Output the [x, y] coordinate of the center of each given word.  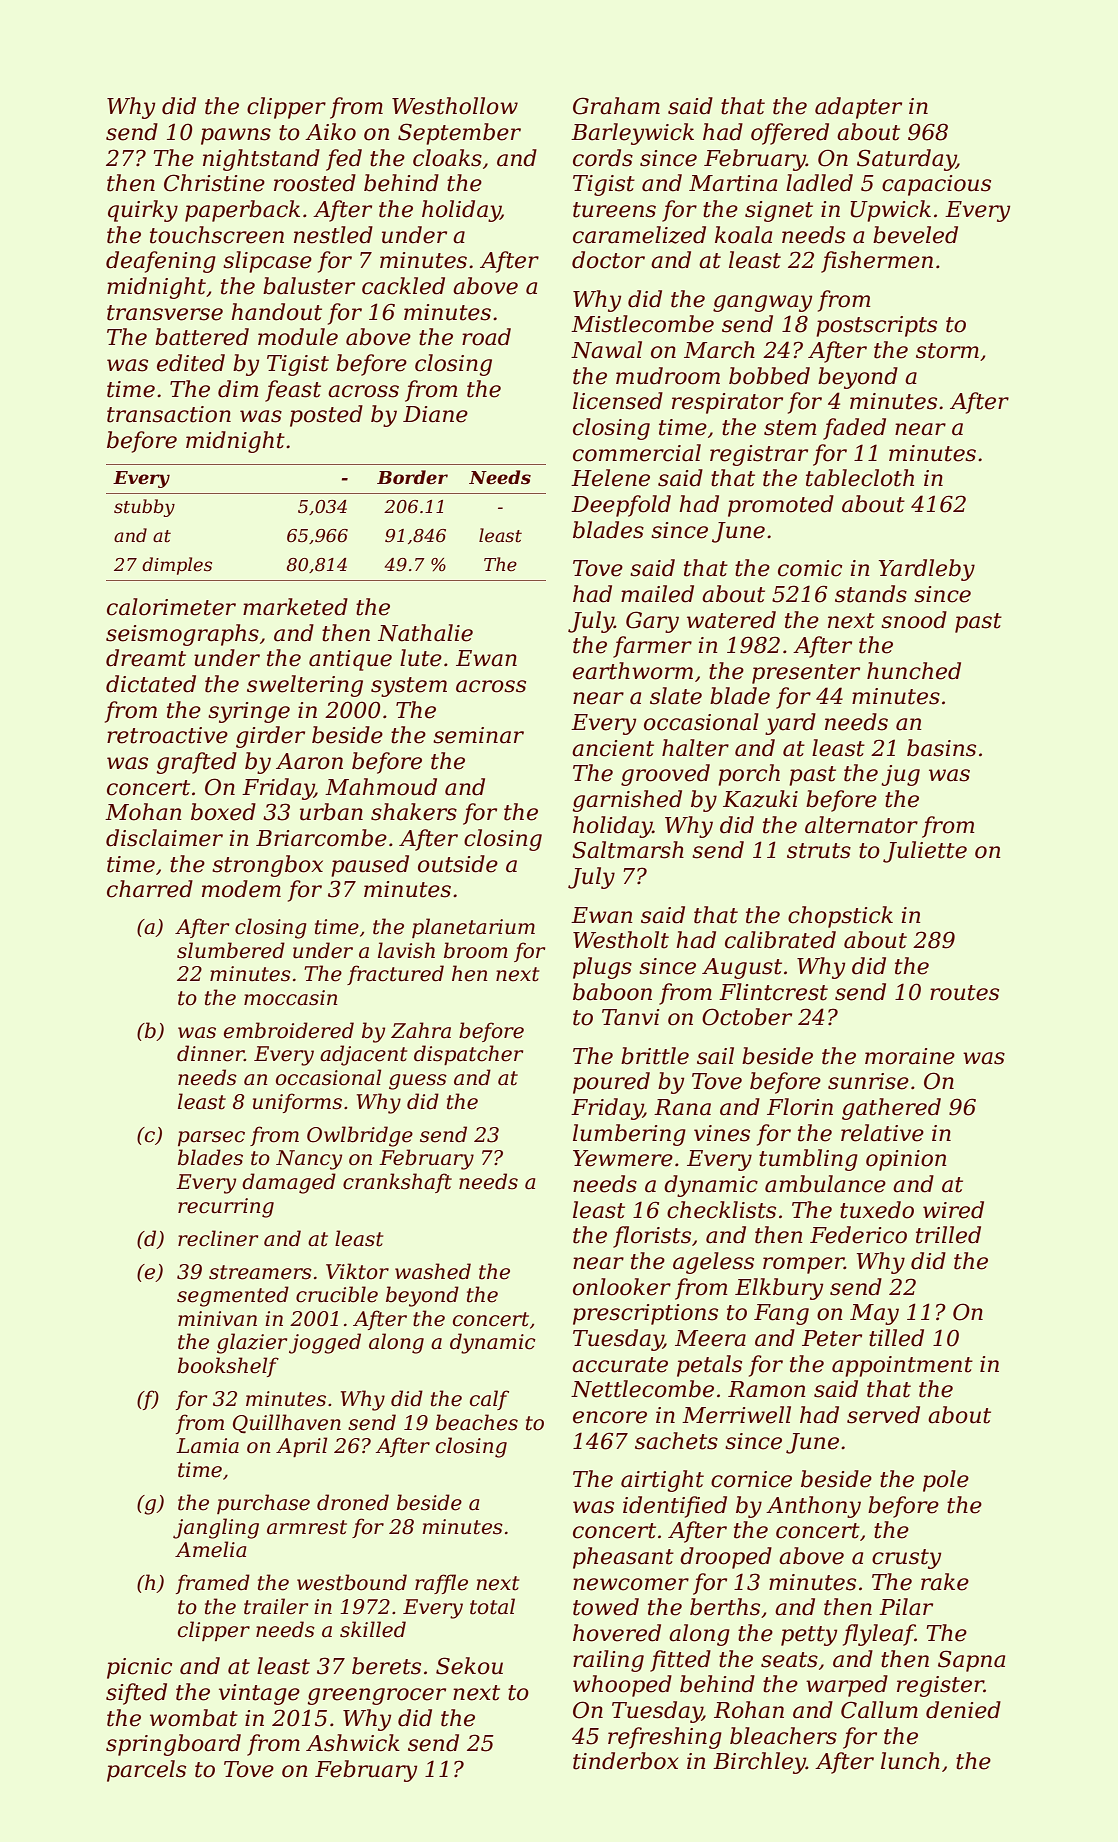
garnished [627, 801]
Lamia [207, 1446]
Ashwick [353, 1743]
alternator [861, 825]
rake [945, 1582]
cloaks [447, 158]
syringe [249, 712]
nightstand [261, 160]
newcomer [631, 1584]
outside [458, 864]
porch [749, 775]
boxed [223, 812]
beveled [915, 235]
